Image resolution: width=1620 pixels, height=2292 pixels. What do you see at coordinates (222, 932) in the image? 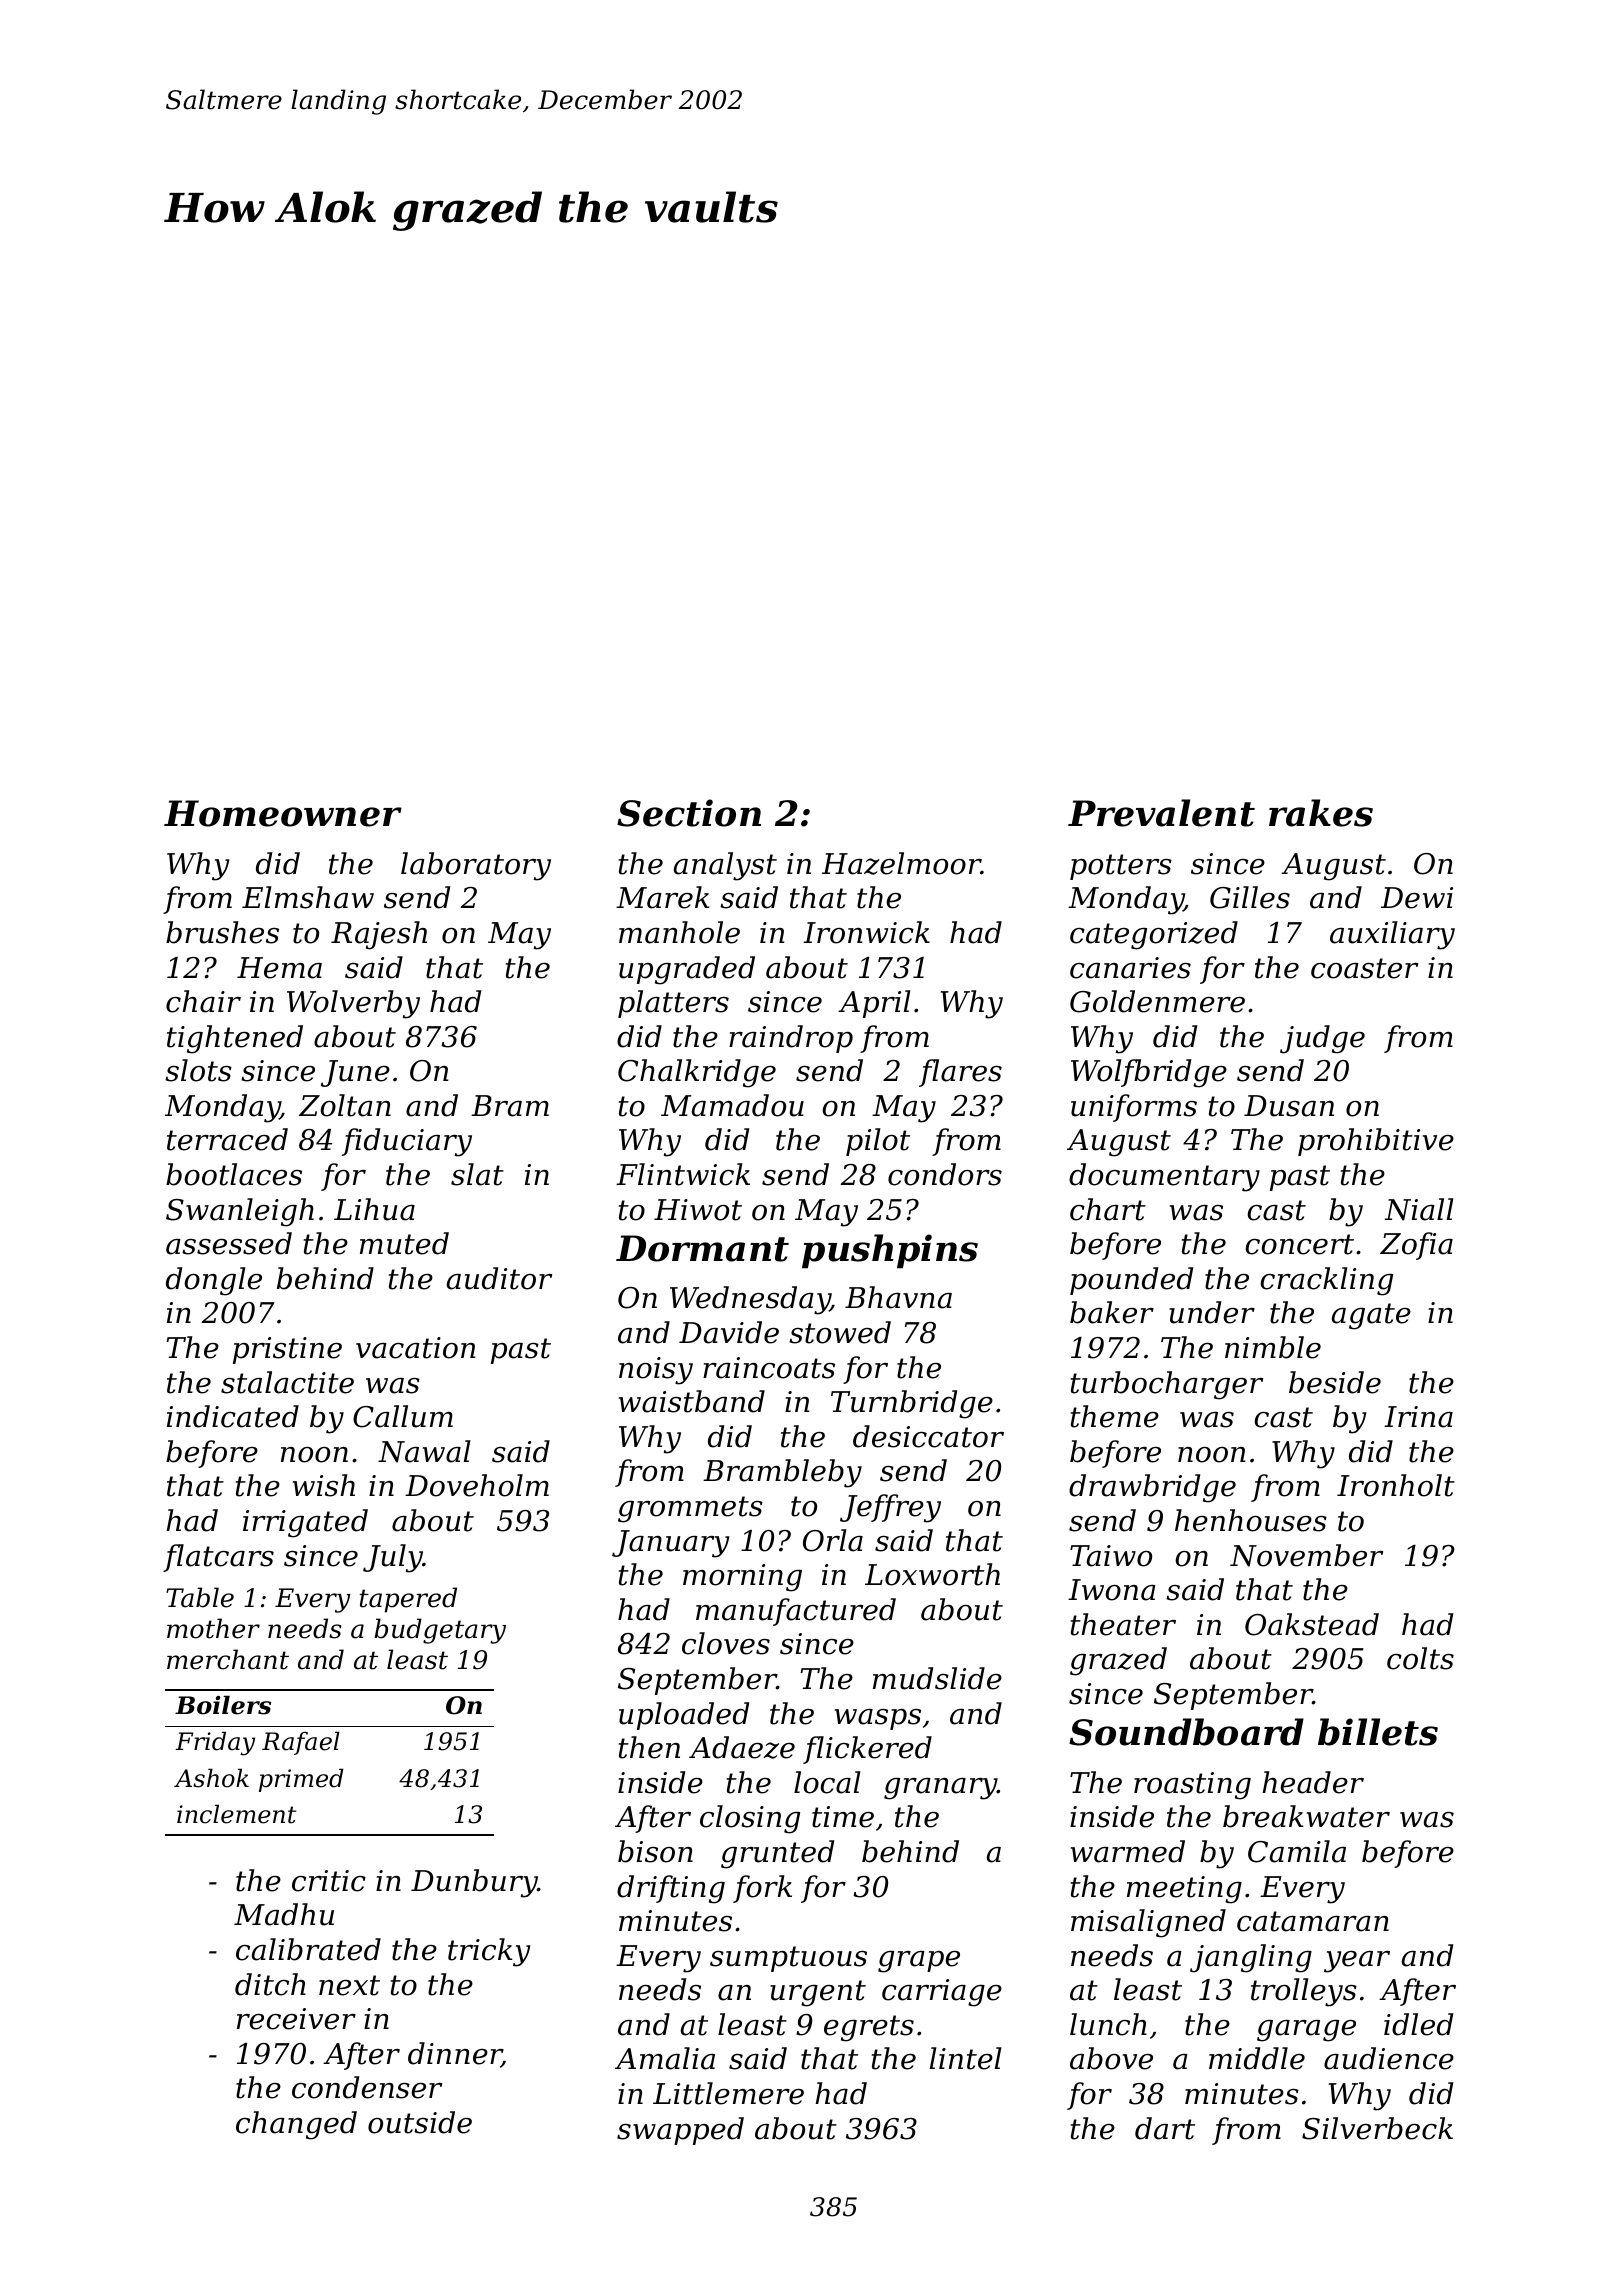
I see `brushes` at bounding box center [222, 932].
